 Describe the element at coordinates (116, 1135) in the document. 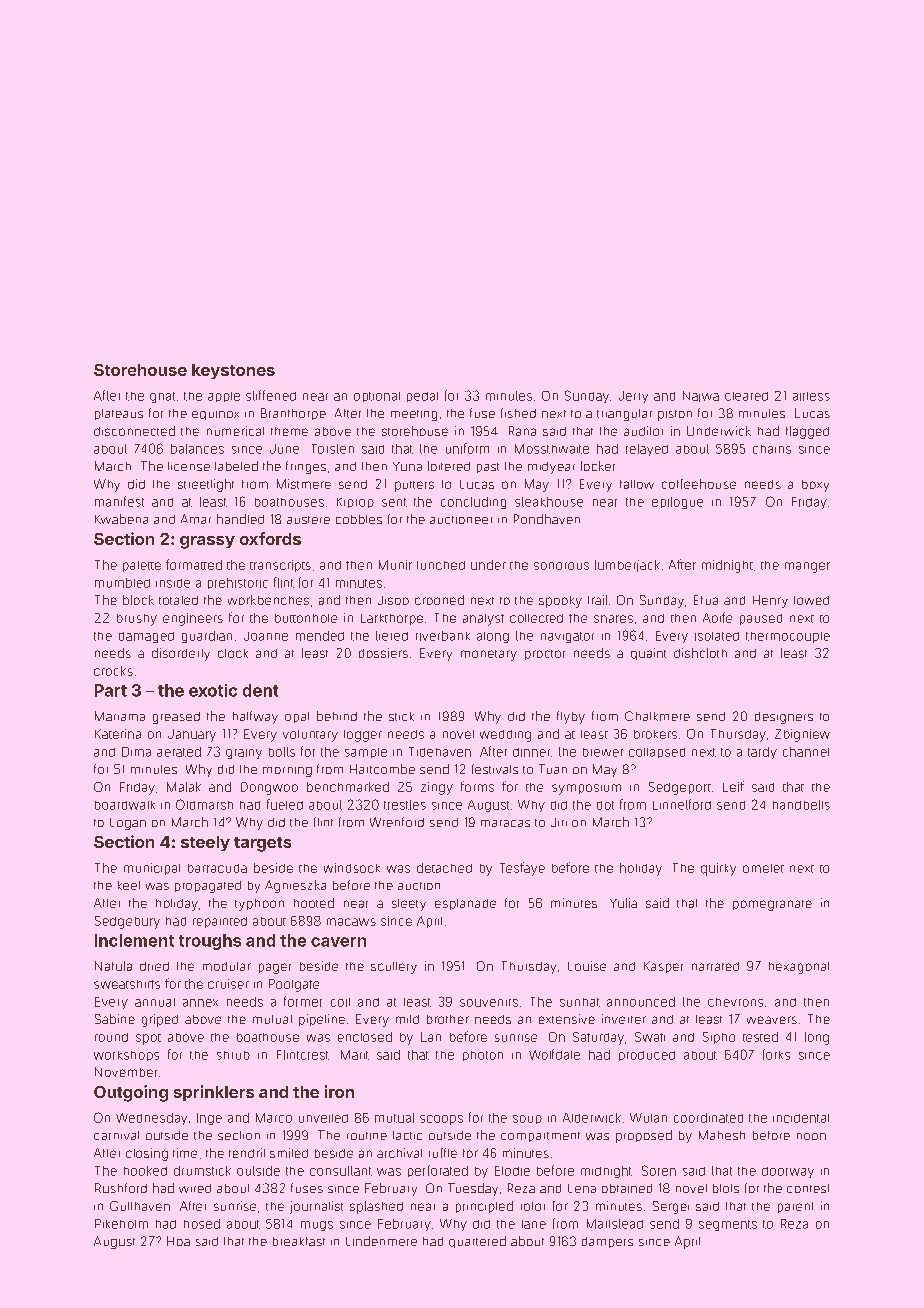

I see `carnival` at that location.
